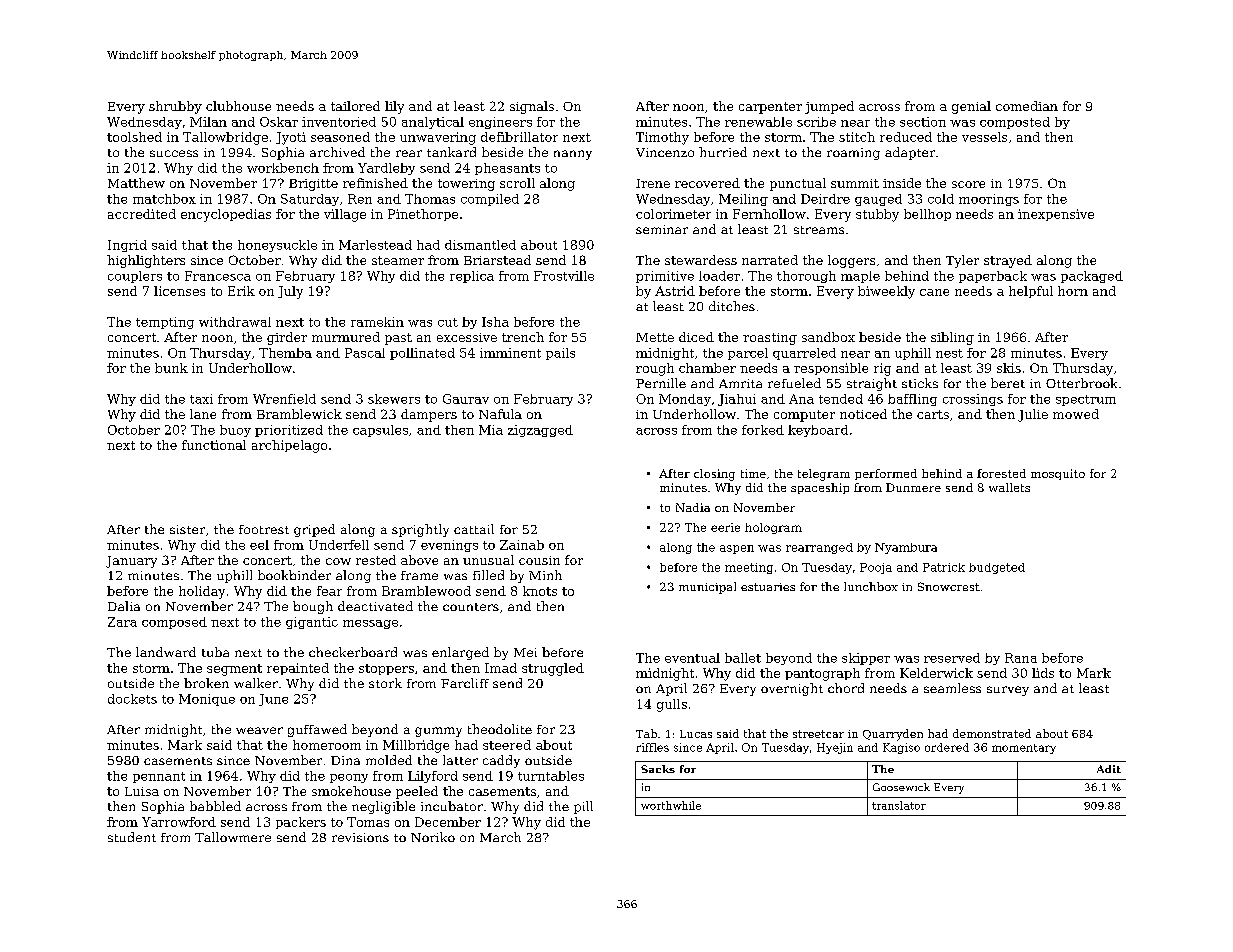 This screenshot has width=1233, height=952. What do you see at coordinates (187, 529) in the screenshot?
I see `sister` at bounding box center [187, 529].
